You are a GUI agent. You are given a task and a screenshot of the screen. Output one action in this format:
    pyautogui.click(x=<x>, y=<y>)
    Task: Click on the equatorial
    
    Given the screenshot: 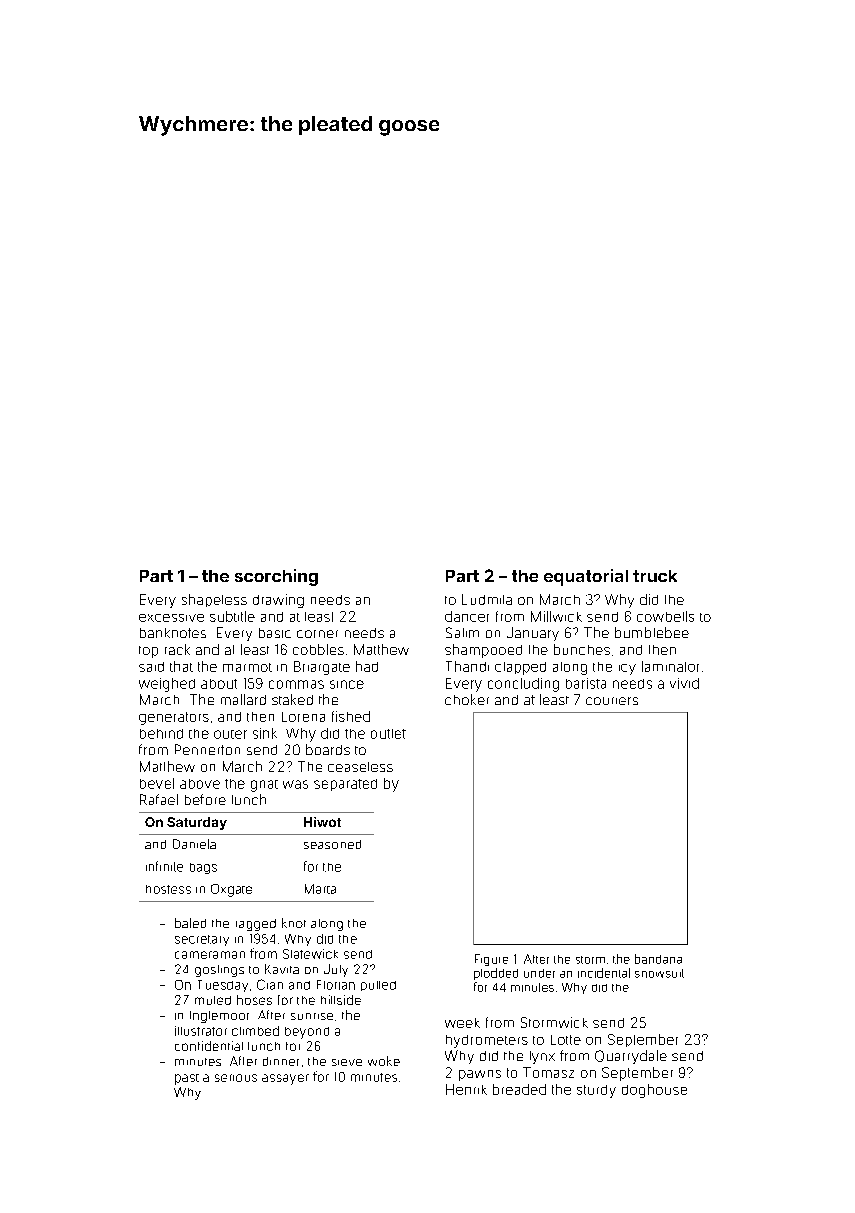 What is the action you would take?
    pyautogui.click(x=586, y=577)
